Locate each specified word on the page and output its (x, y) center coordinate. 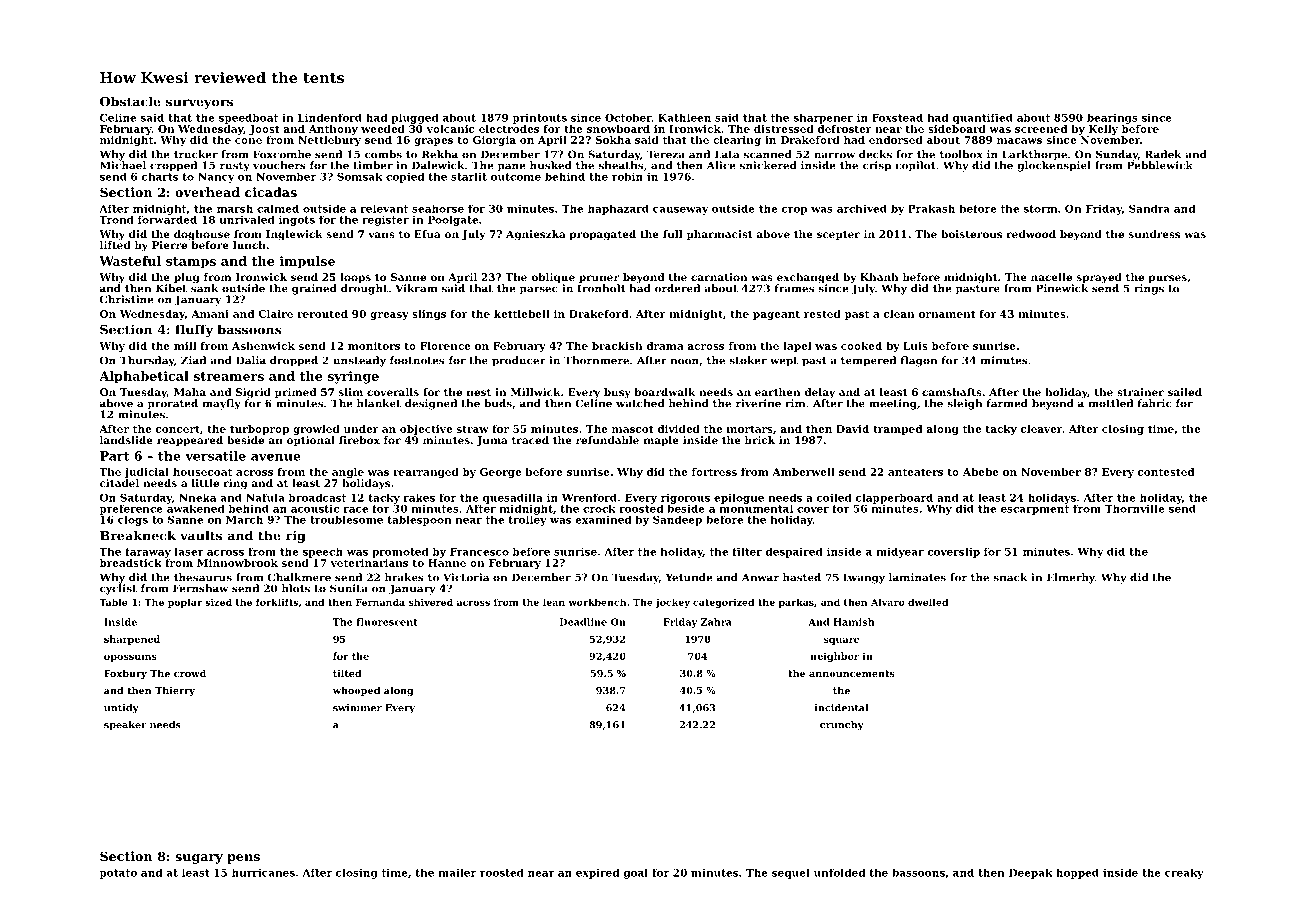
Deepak (1030, 873)
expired (597, 873)
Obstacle (130, 101)
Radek (1163, 154)
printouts (540, 119)
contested (1166, 472)
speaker (125, 725)
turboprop (259, 430)
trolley (527, 521)
